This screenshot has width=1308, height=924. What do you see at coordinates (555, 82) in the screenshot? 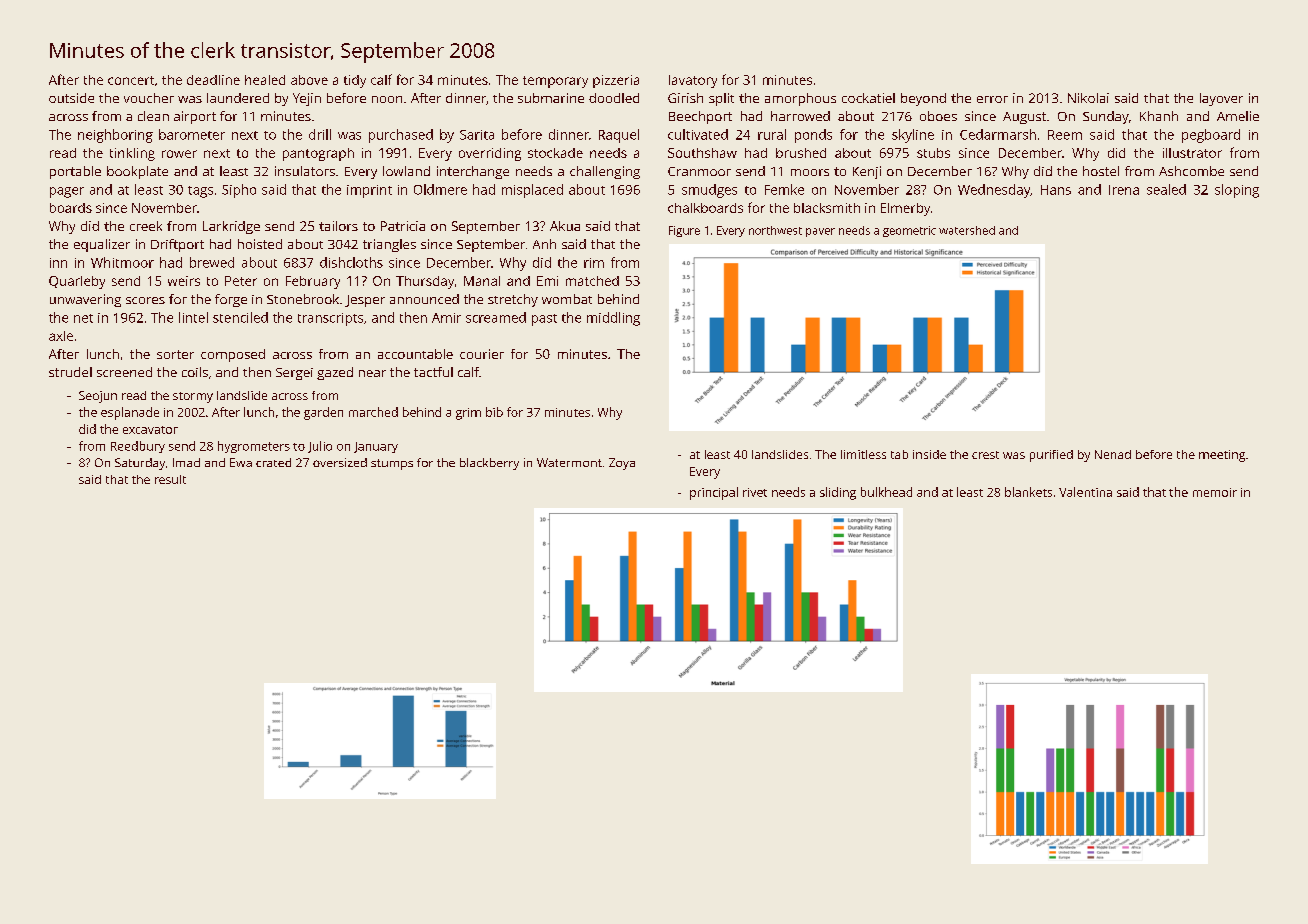
I see `temporary` at bounding box center [555, 82].
